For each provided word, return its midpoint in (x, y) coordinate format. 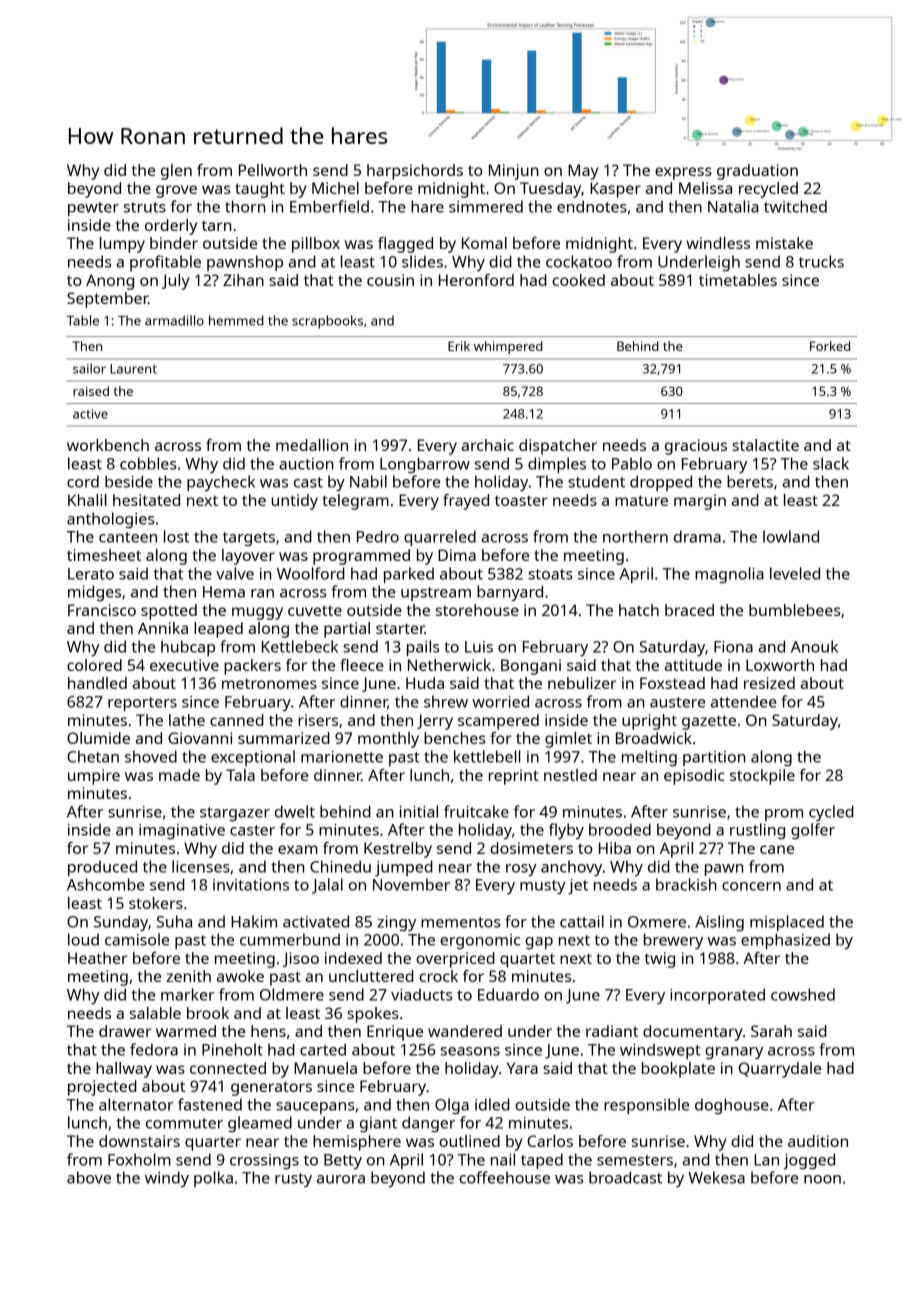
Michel (335, 188)
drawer (125, 1031)
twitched (795, 206)
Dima (457, 555)
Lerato (91, 574)
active (90, 414)
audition (818, 1141)
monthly (388, 740)
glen (176, 172)
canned (237, 720)
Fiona (733, 647)
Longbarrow (425, 465)
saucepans (315, 1108)
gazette (709, 722)
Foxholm (139, 1159)
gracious (696, 447)
